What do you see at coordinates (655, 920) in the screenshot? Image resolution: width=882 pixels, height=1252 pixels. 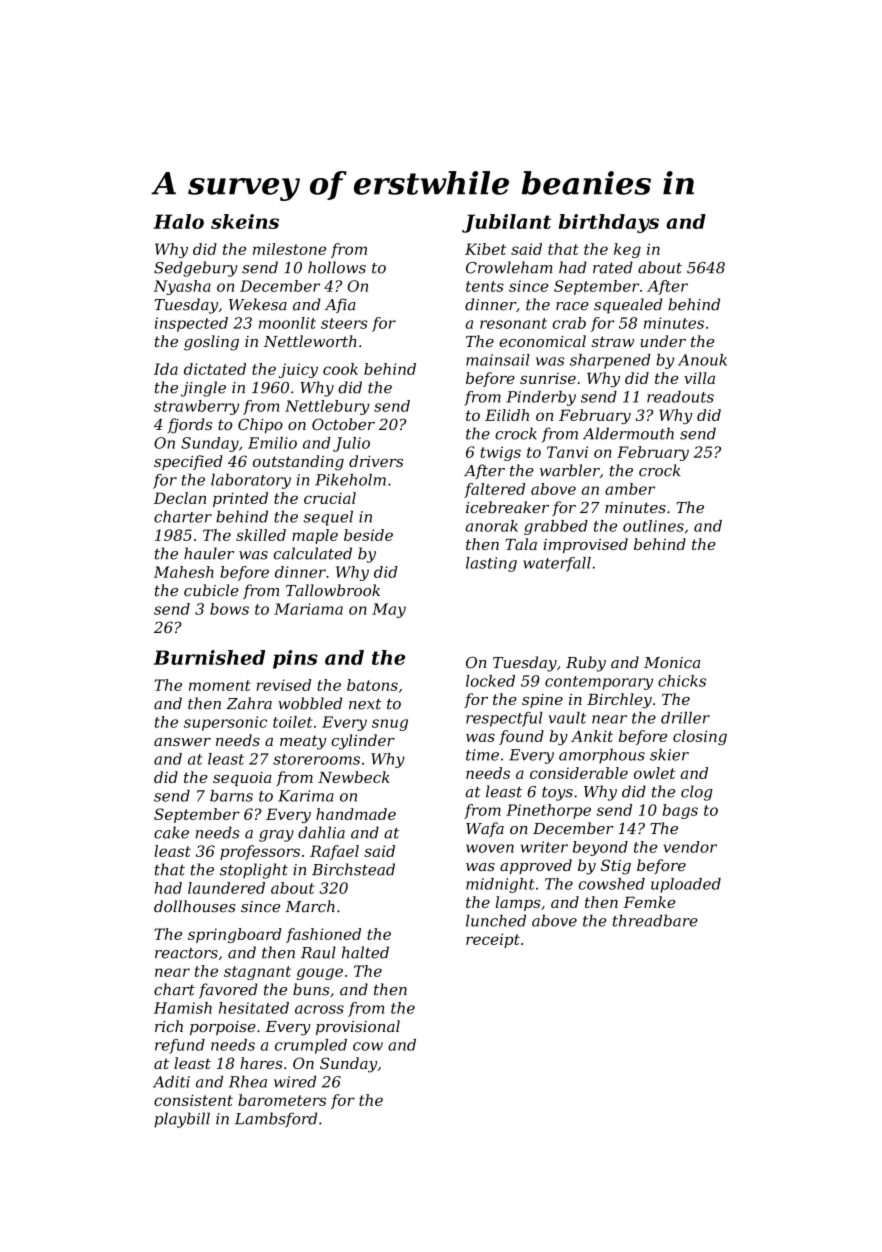 I see `threadbare` at bounding box center [655, 920].
